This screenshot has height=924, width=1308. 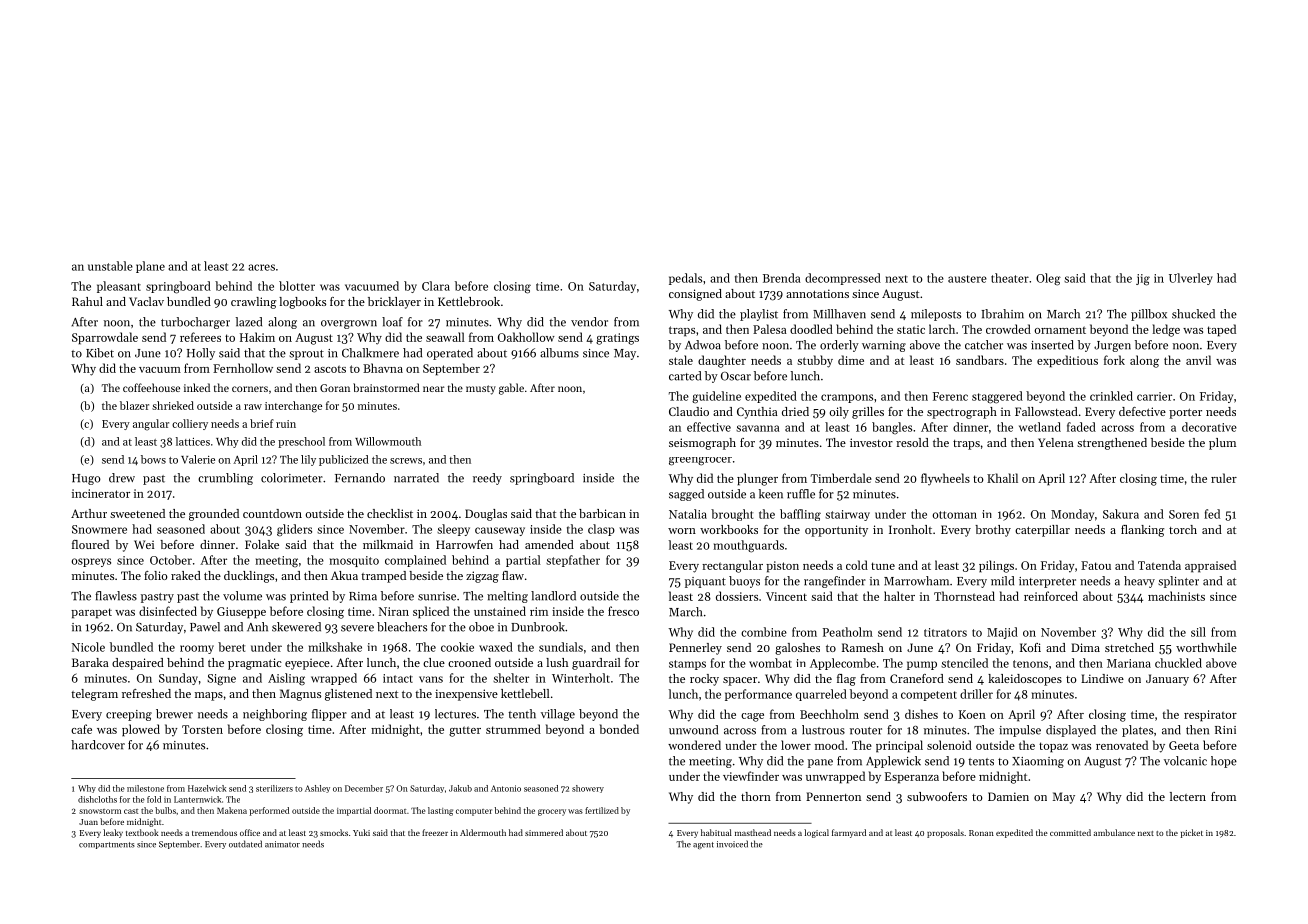 I want to click on tents, so click(x=981, y=762).
